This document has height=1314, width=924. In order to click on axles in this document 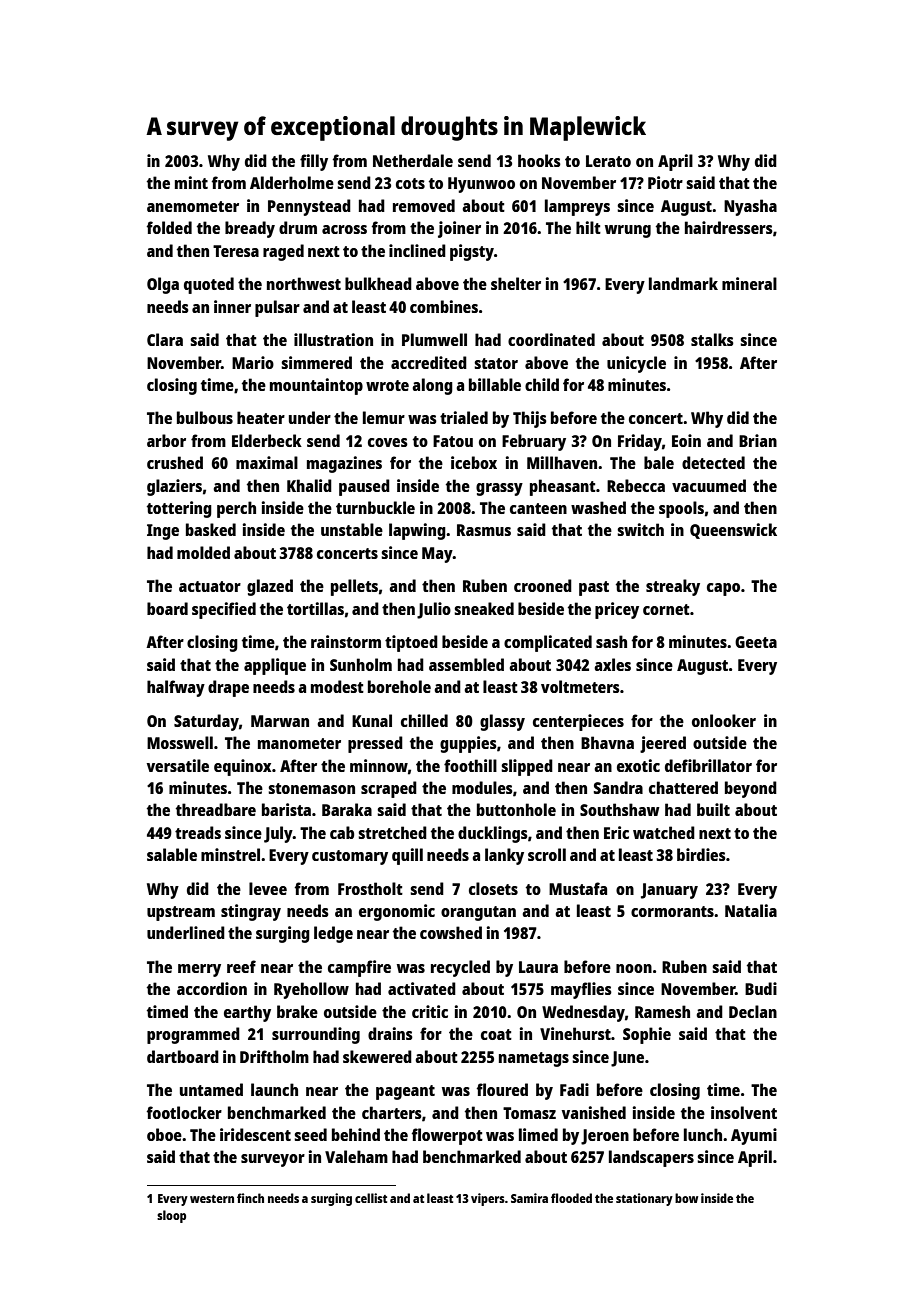, I will do `click(612, 664)`.
